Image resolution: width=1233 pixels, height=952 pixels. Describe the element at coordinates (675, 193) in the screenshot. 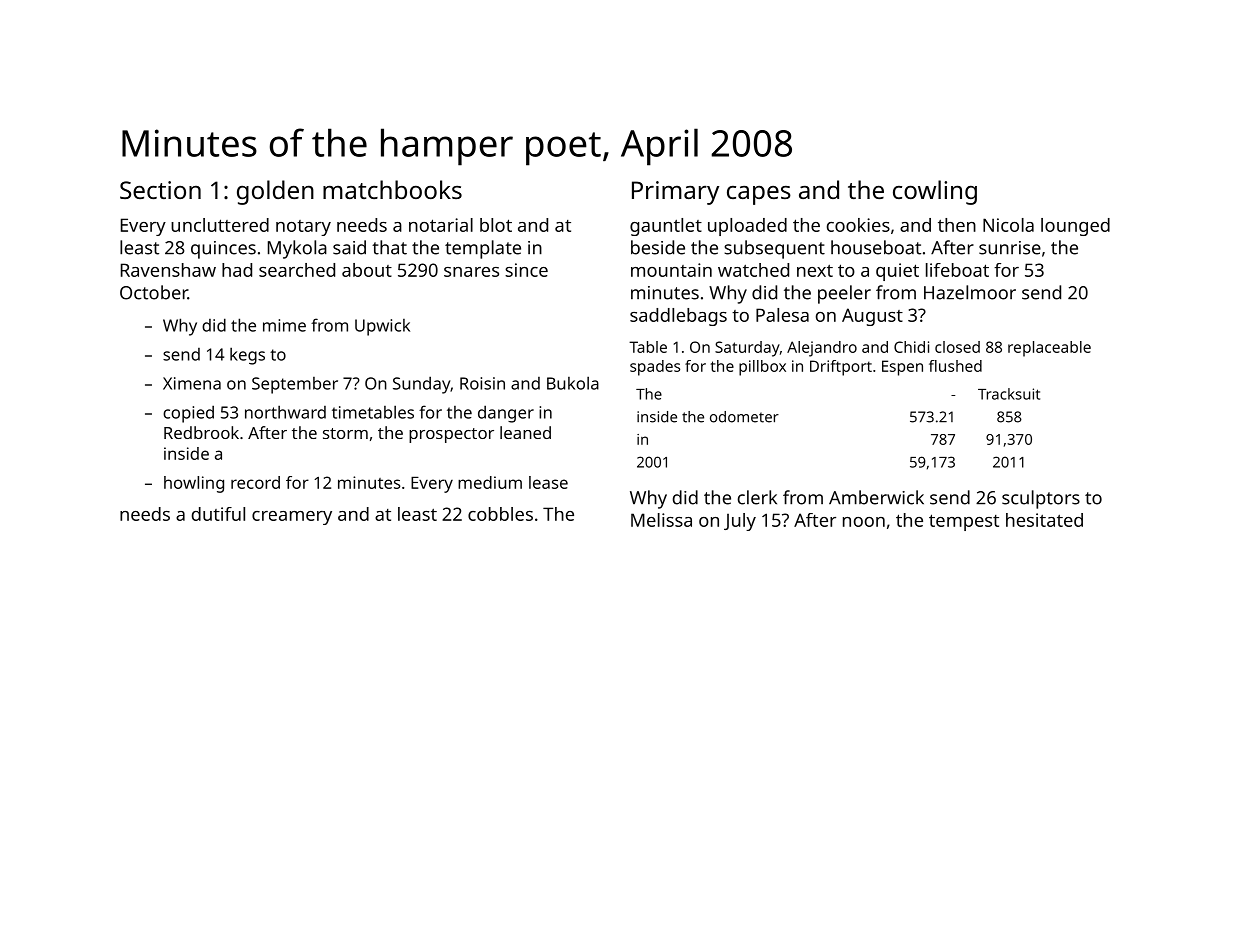

I see `Primary` at that location.
